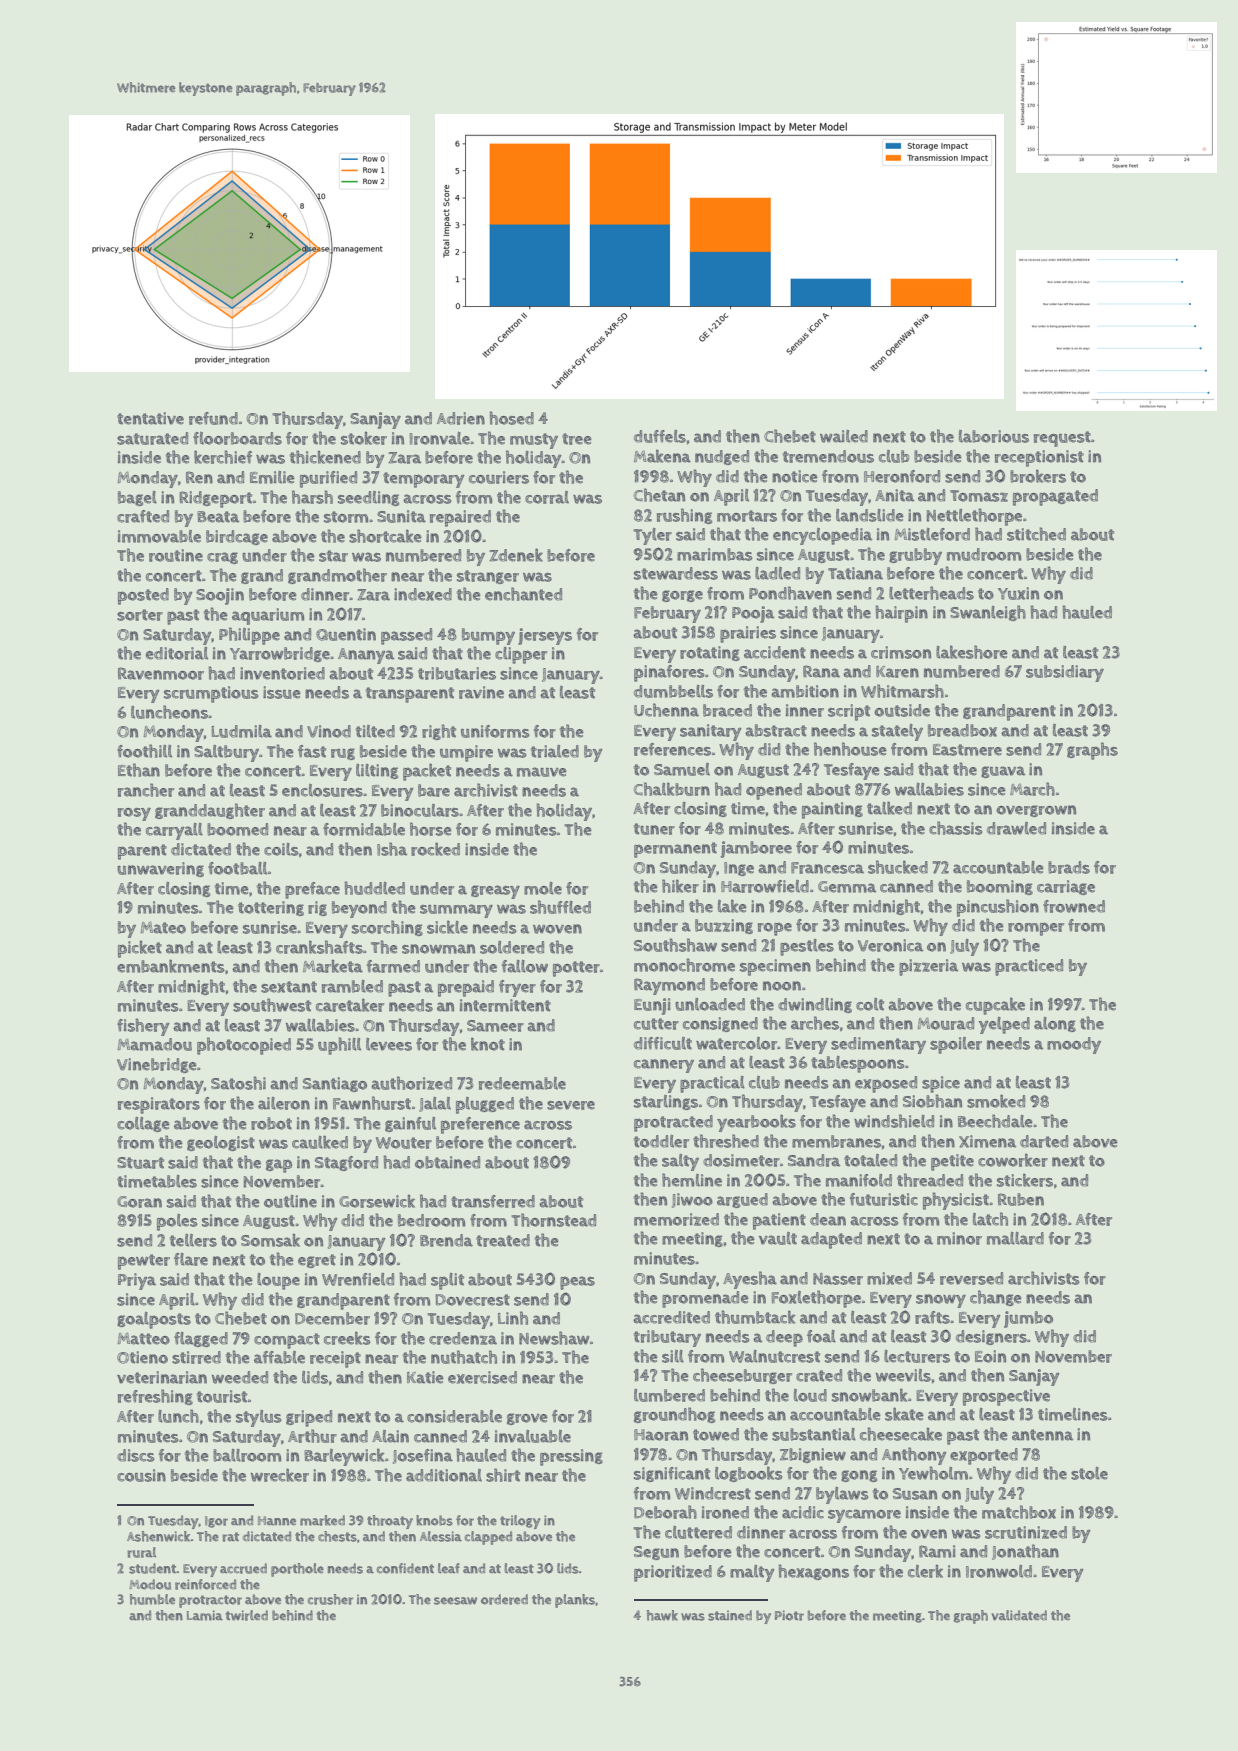  I want to click on mauve, so click(542, 772).
